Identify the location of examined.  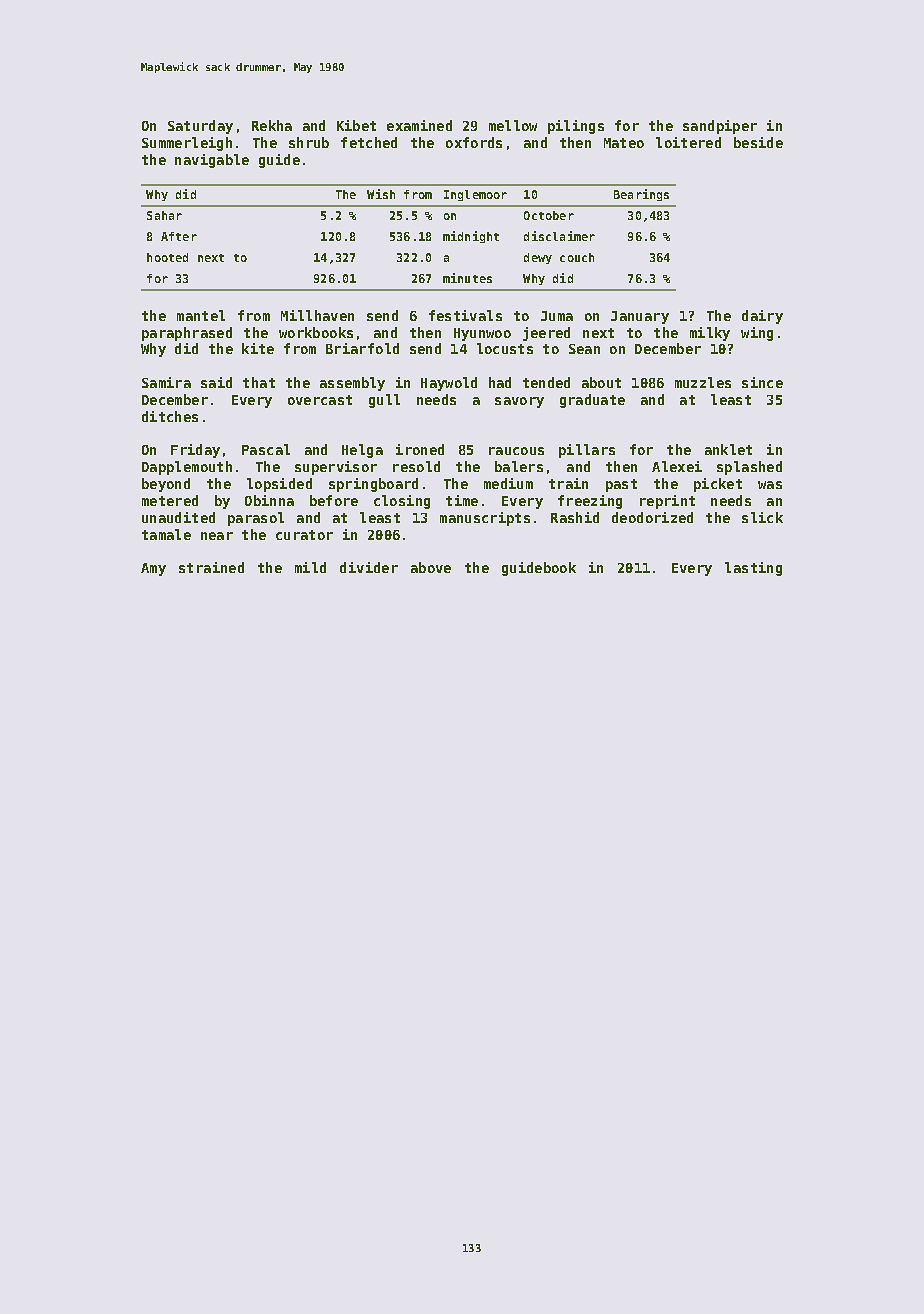
(419, 125).
